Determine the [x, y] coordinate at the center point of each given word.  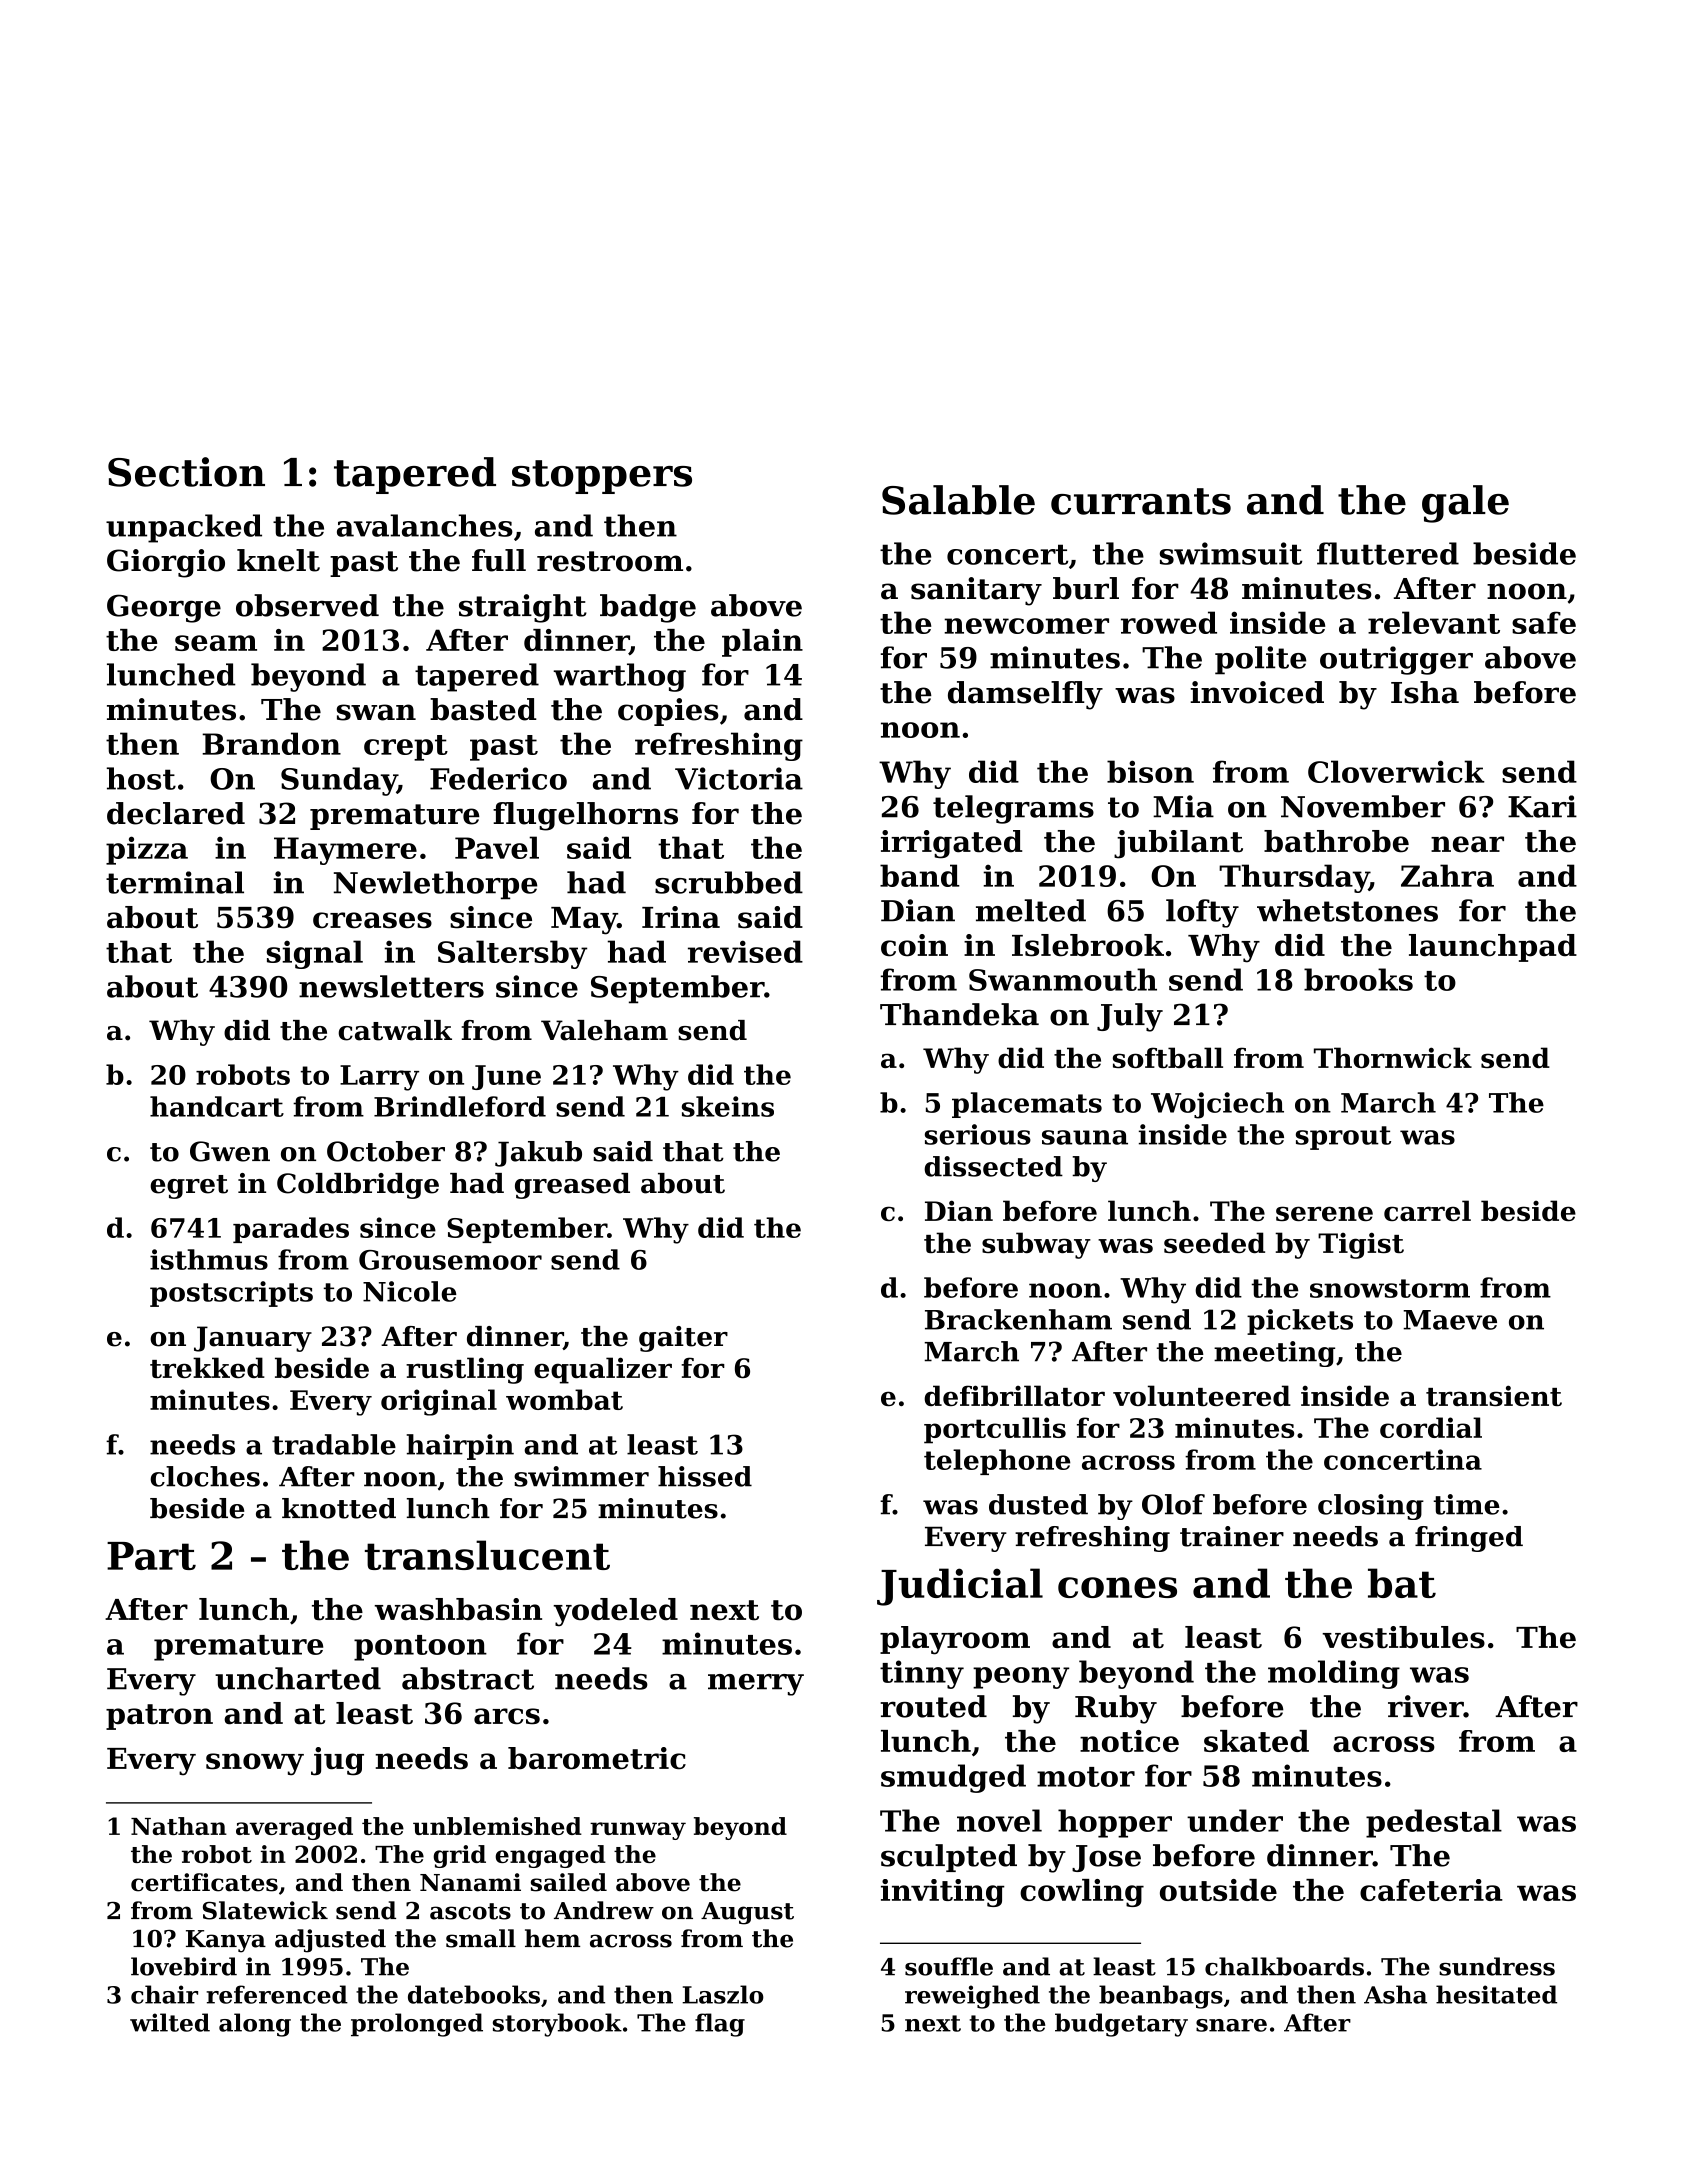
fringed [1469, 1539]
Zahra [1447, 875]
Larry [379, 1078]
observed [307, 605]
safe [1544, 622]
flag [720, 2025]
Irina [681, 917]
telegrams [1013, 809]
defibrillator [1014, 1395]
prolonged [417, 2025]
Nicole [410, 1291]
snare [1231, 2025]
